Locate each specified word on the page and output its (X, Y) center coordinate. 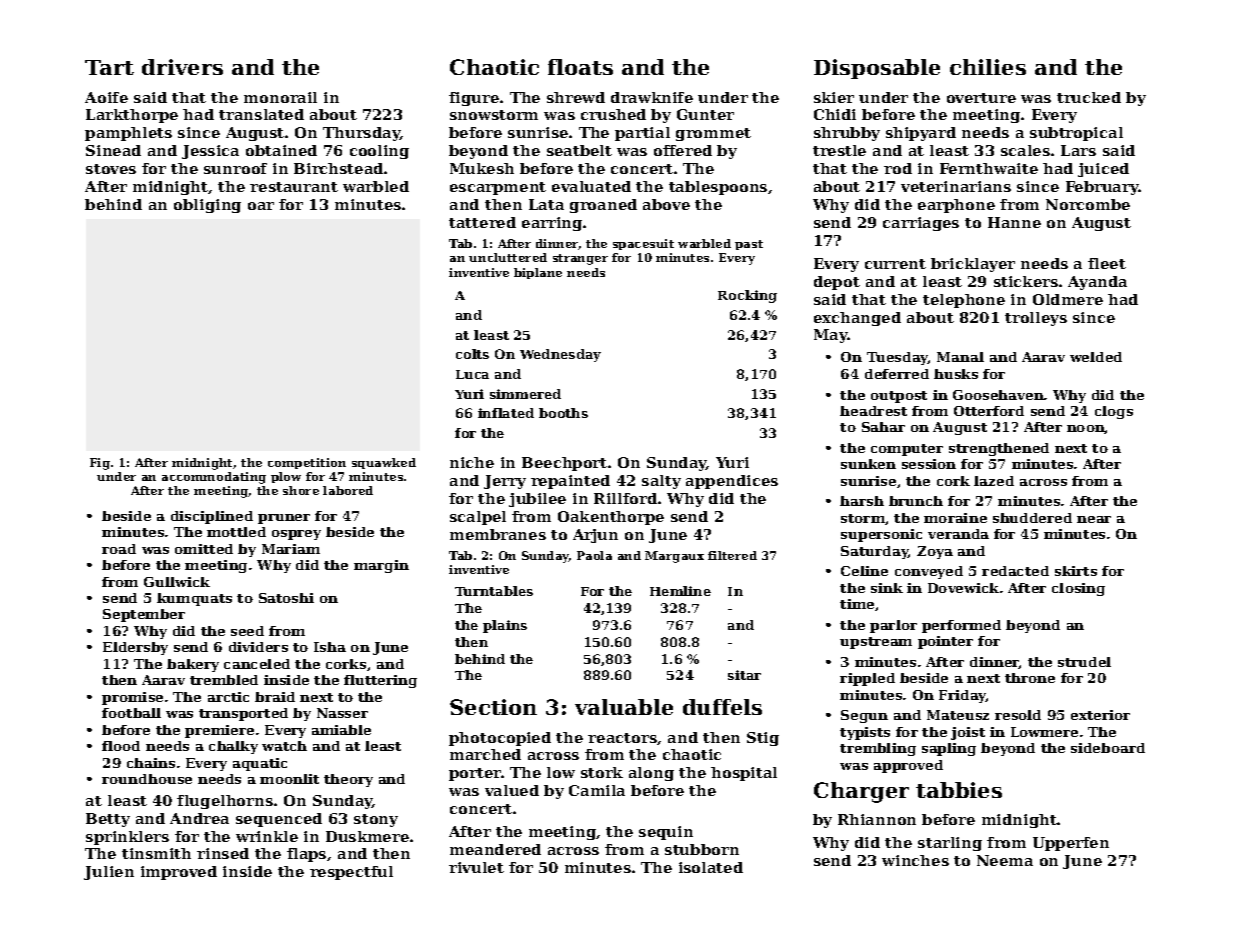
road (119, 549)
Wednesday (560, 355)
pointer (945, 642)
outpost (899, 397)
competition (307, 463)
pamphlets (128, 134)
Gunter (705, 114)
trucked (1089, 97)
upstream (876, 643)
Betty (108, 820)
